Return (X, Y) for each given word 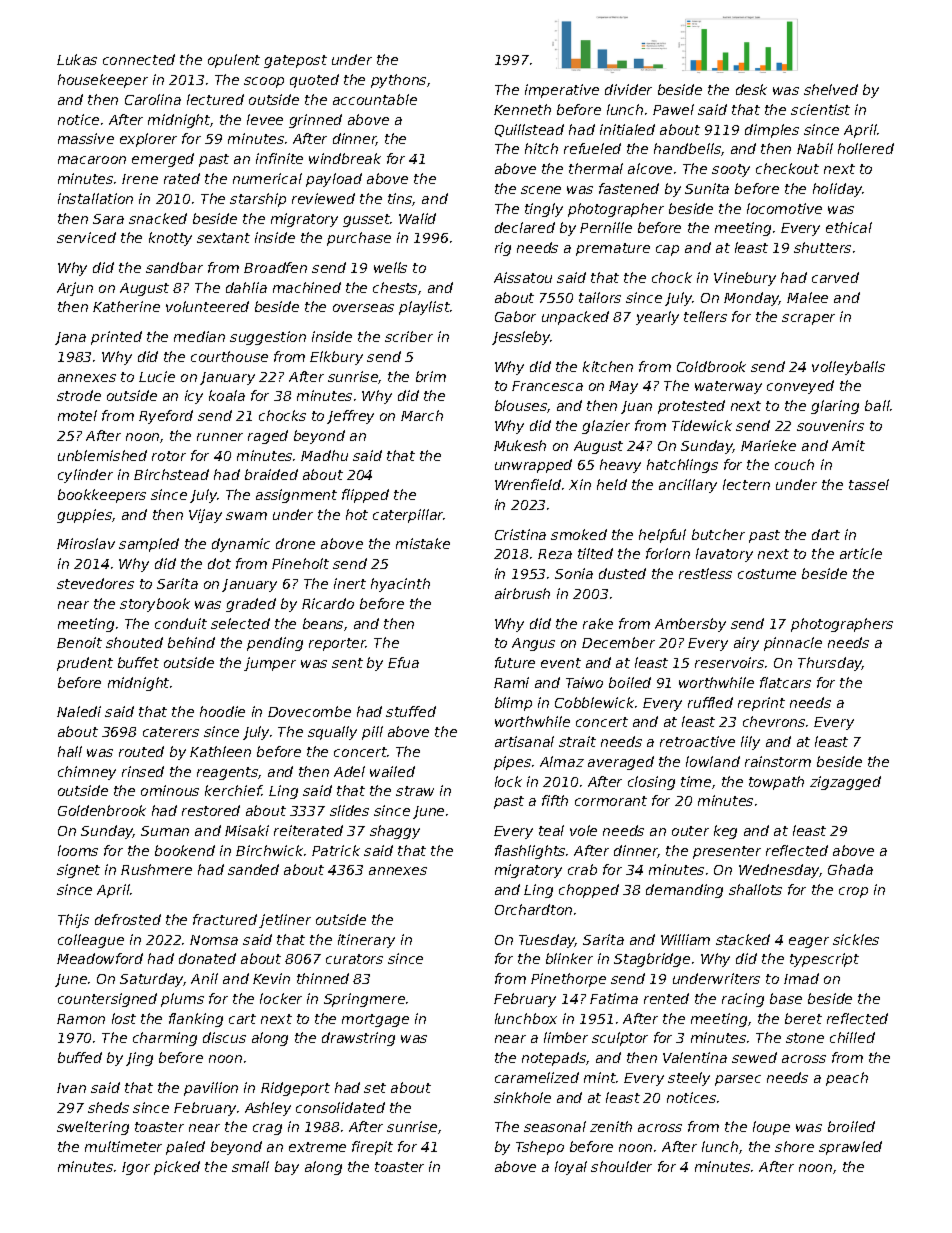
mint (600, 1077)
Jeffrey (350, 417)
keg (725, 832)
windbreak (345, 158)
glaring (835, 407)
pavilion (211, 1089)
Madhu (324, 455)
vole (583, 830)
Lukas (77, 59)
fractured (225, 919)
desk (751, 89)
